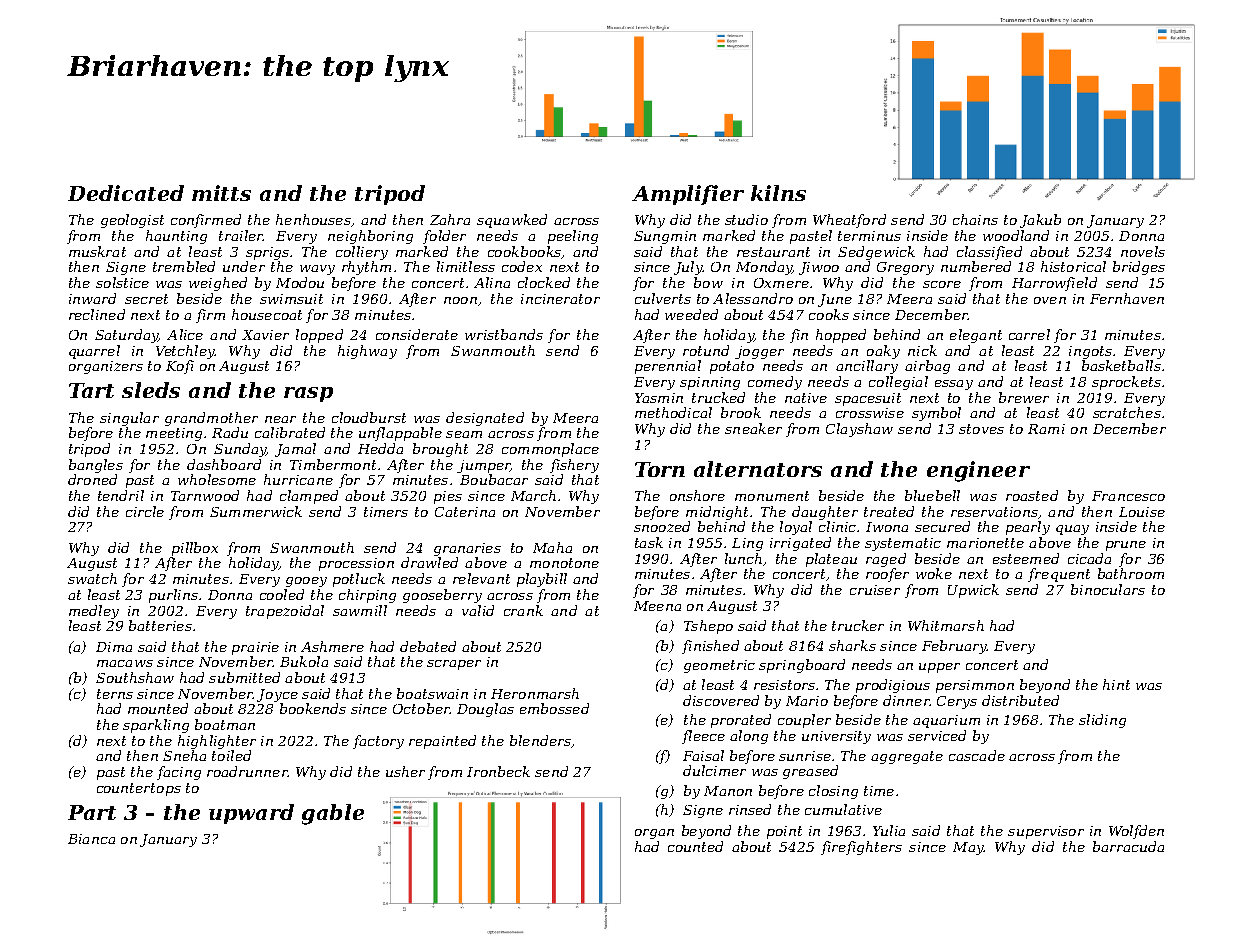  Describe the element at coordinates (221, 193) in the page. I see `mitts` at that location.
